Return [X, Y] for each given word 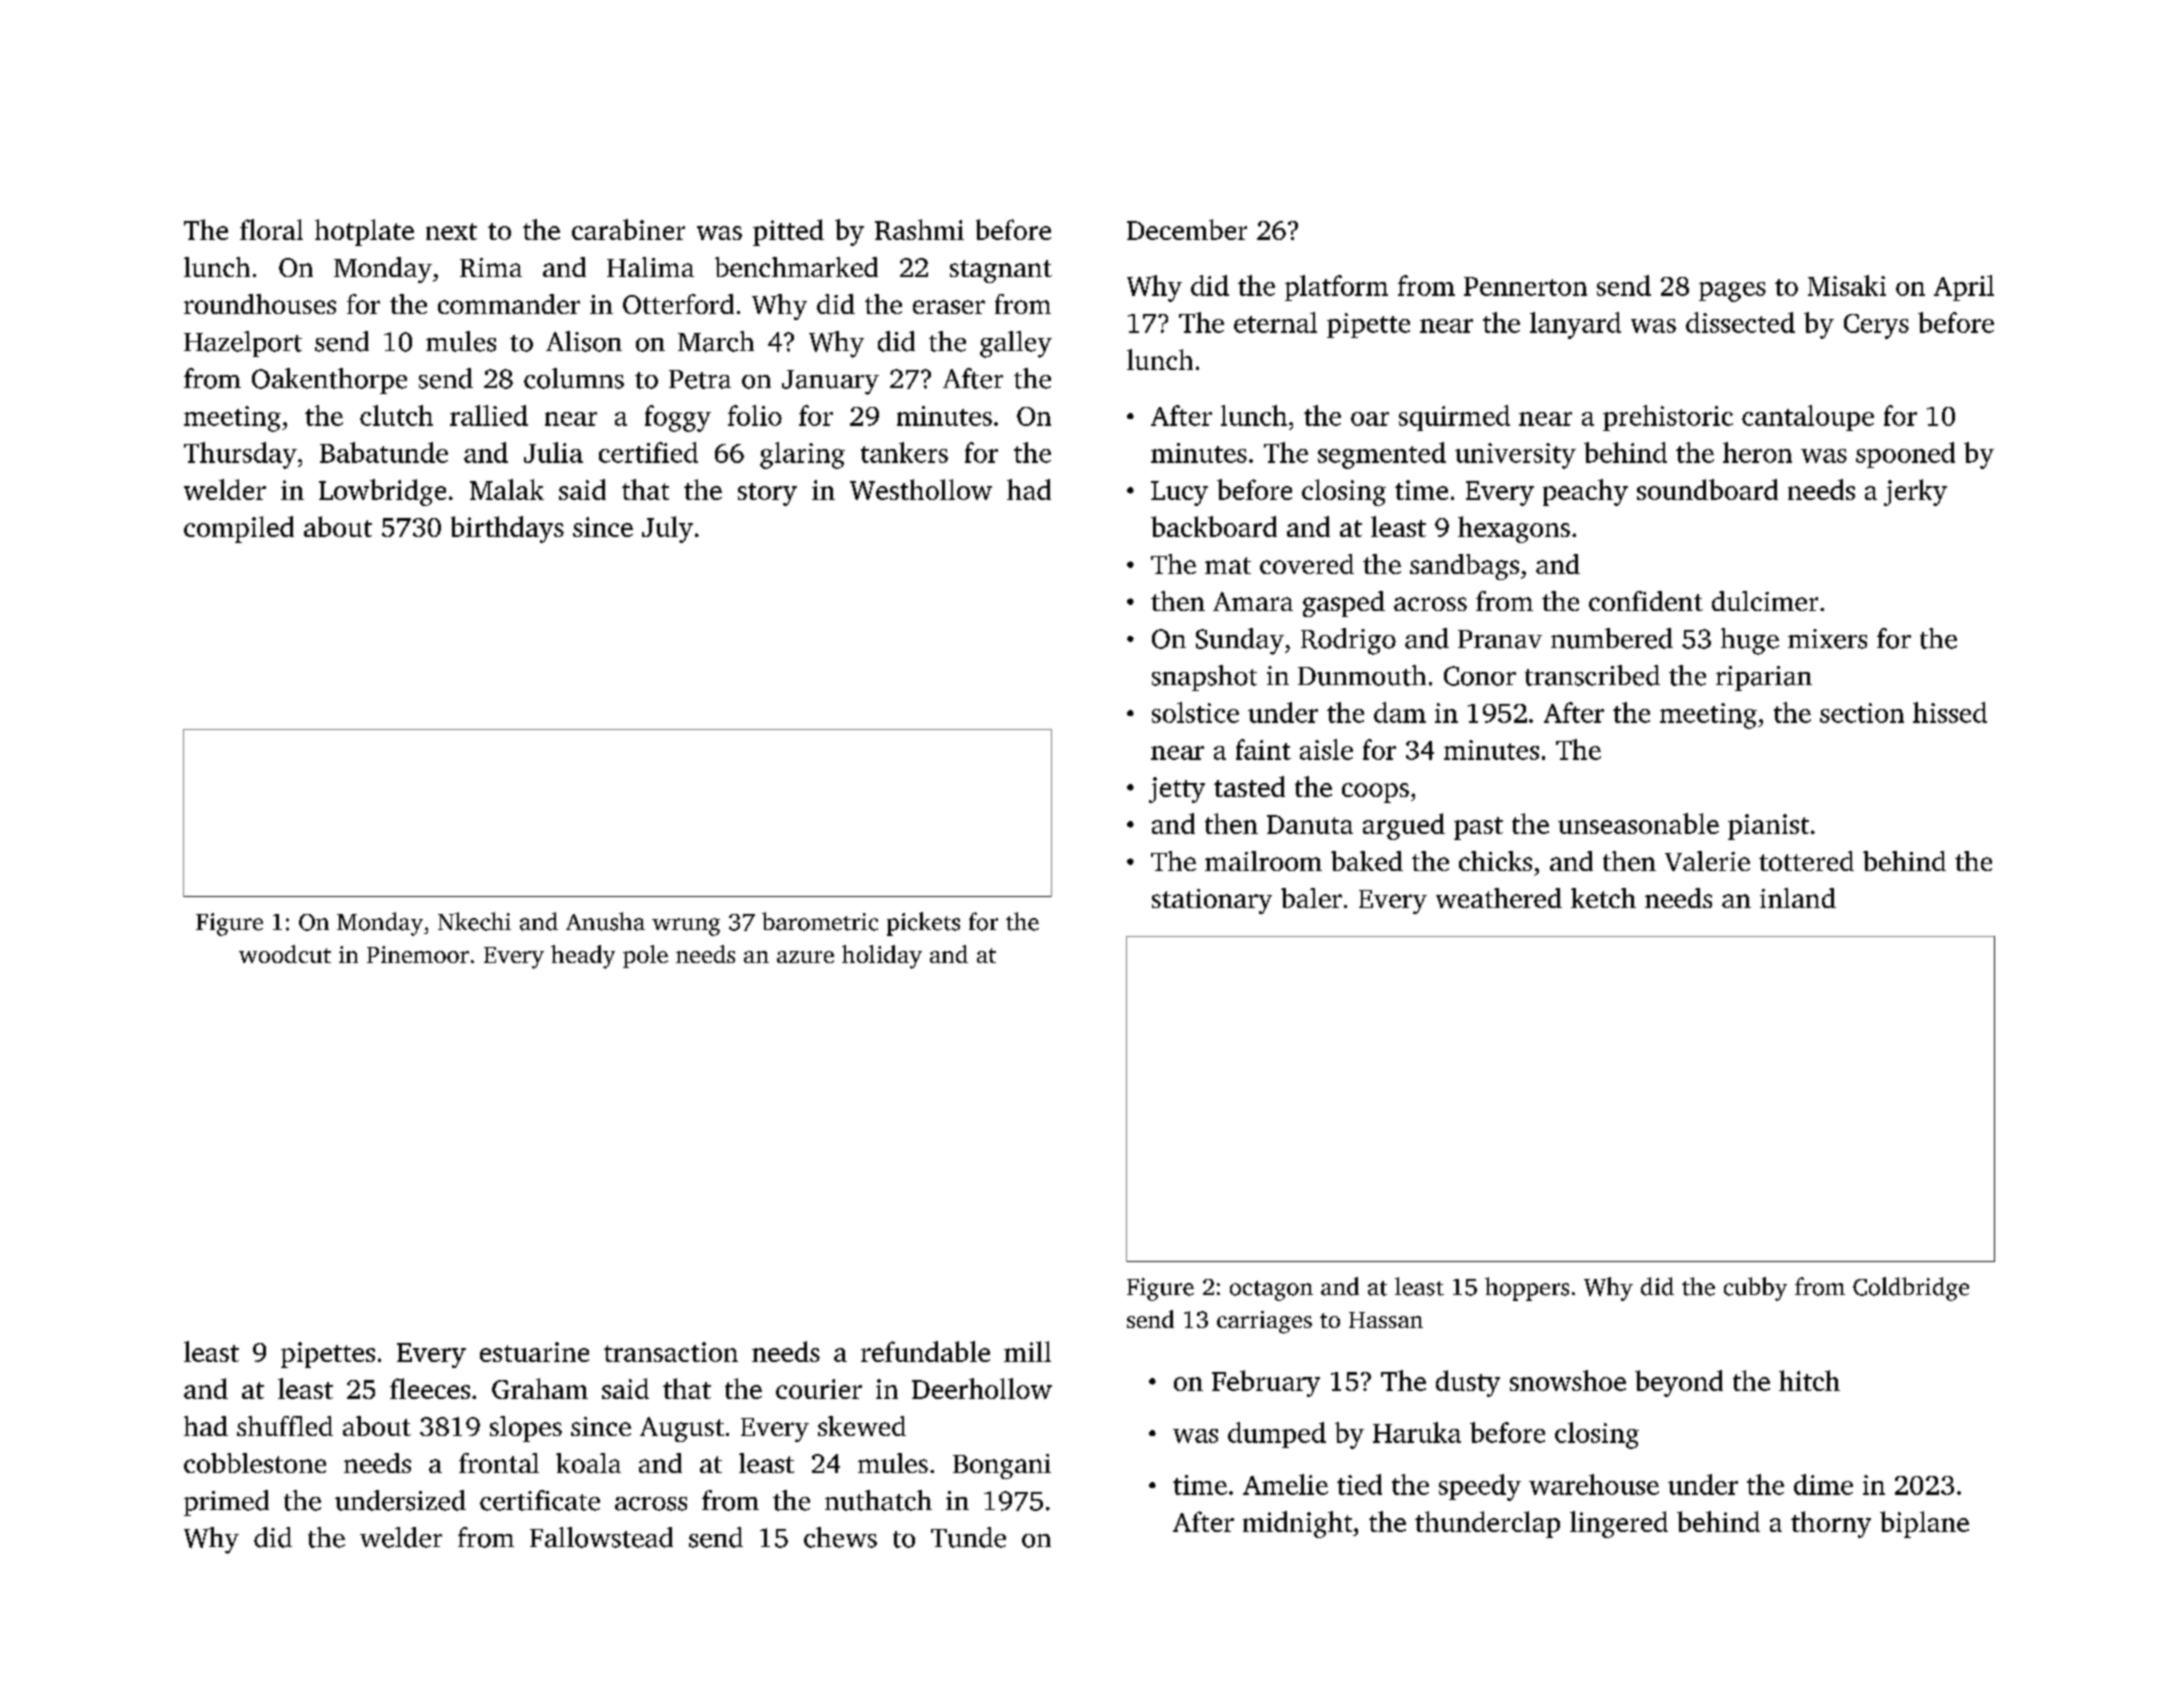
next [451, 231]
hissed [1950, 712]
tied [1359, 1484]
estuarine [534, 1352]
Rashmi [919, 229]
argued [1404, 826]
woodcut [285, 954]
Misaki [1847, 285]
